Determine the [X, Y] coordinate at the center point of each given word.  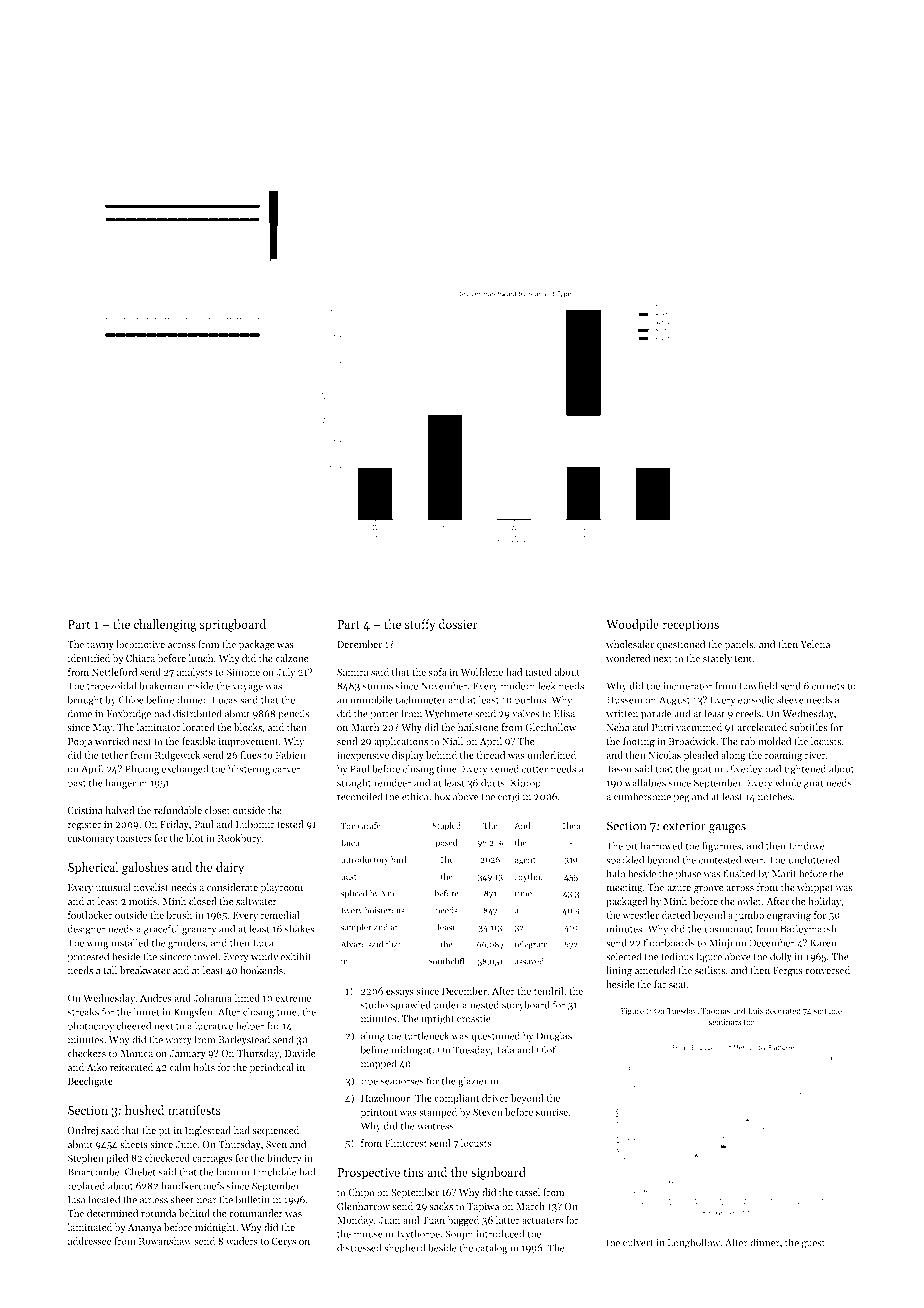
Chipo [361, 1193]
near [207, 1201]
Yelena [815, 644]
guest [813, 1244]
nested [484, 1004]
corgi [508, 798]
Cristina [85, 810]
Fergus [788, 972]
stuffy [420, 625]
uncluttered [813, 859]
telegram [531, 945]
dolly [781, 957]
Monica [136, 1053]
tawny [100, 646]
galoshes [145, 868]
